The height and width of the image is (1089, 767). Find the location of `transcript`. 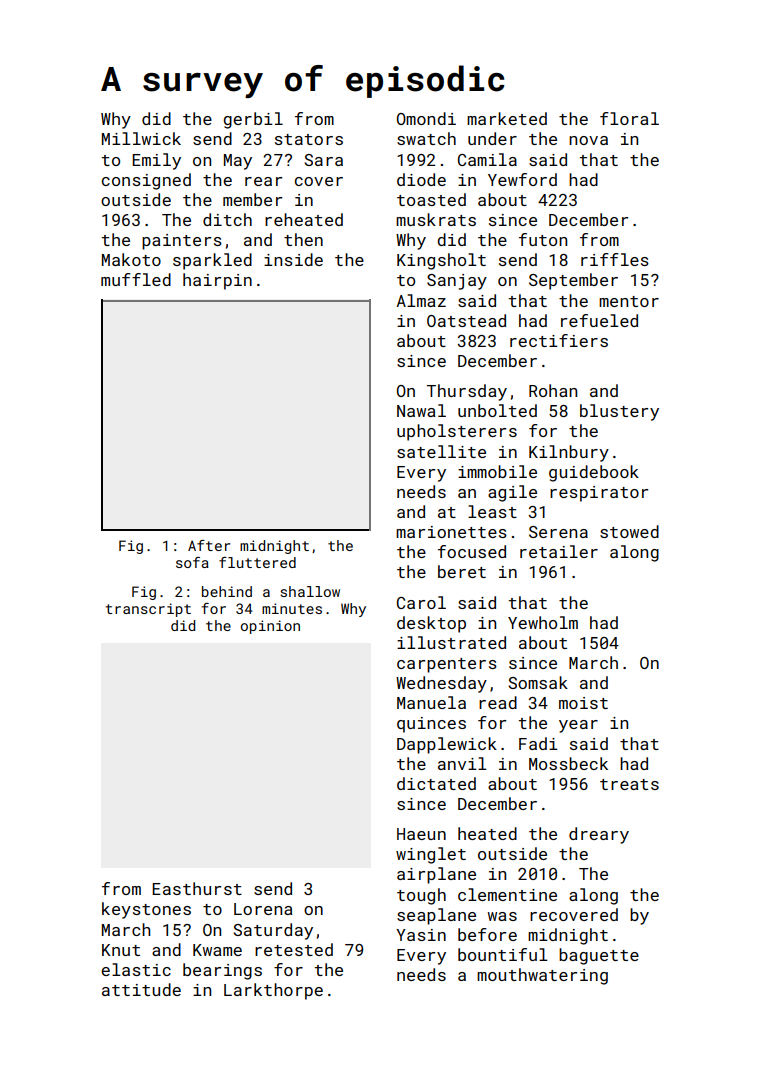

transcript is located at coordinates (148, 610).
